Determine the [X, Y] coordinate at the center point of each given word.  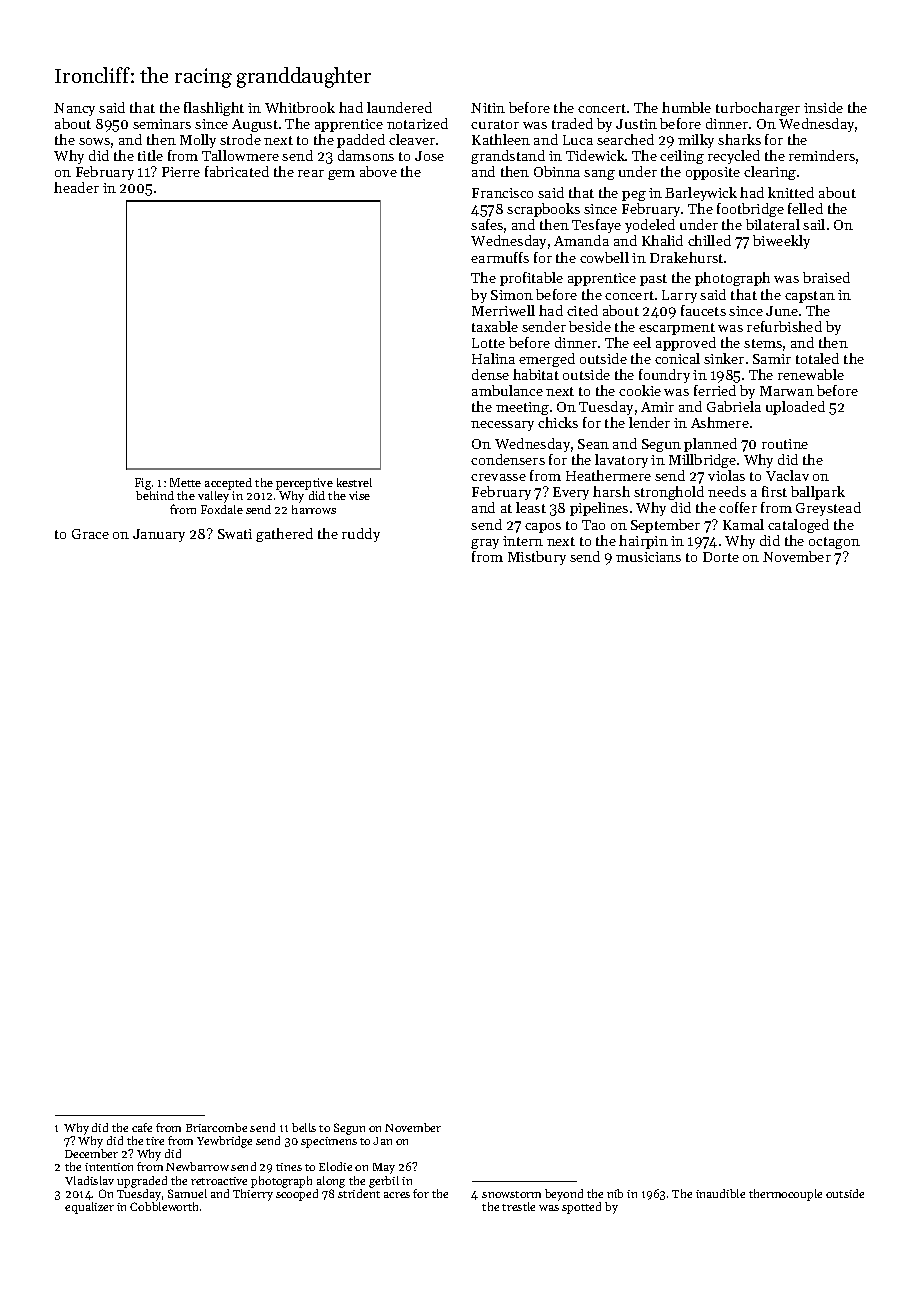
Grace [90, 534]
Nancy [74, 109]
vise [359, 495]
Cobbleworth [164, 1206]
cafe [142, 1127]
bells [304, 1127]
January [159, 535]
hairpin [643, 542]
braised [826, 277]
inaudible [720, 1193]
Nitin [488, 108]
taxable [495, 326]
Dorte [721, 557]
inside [823, 107]
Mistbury [537, 558]
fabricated [237, 171]
